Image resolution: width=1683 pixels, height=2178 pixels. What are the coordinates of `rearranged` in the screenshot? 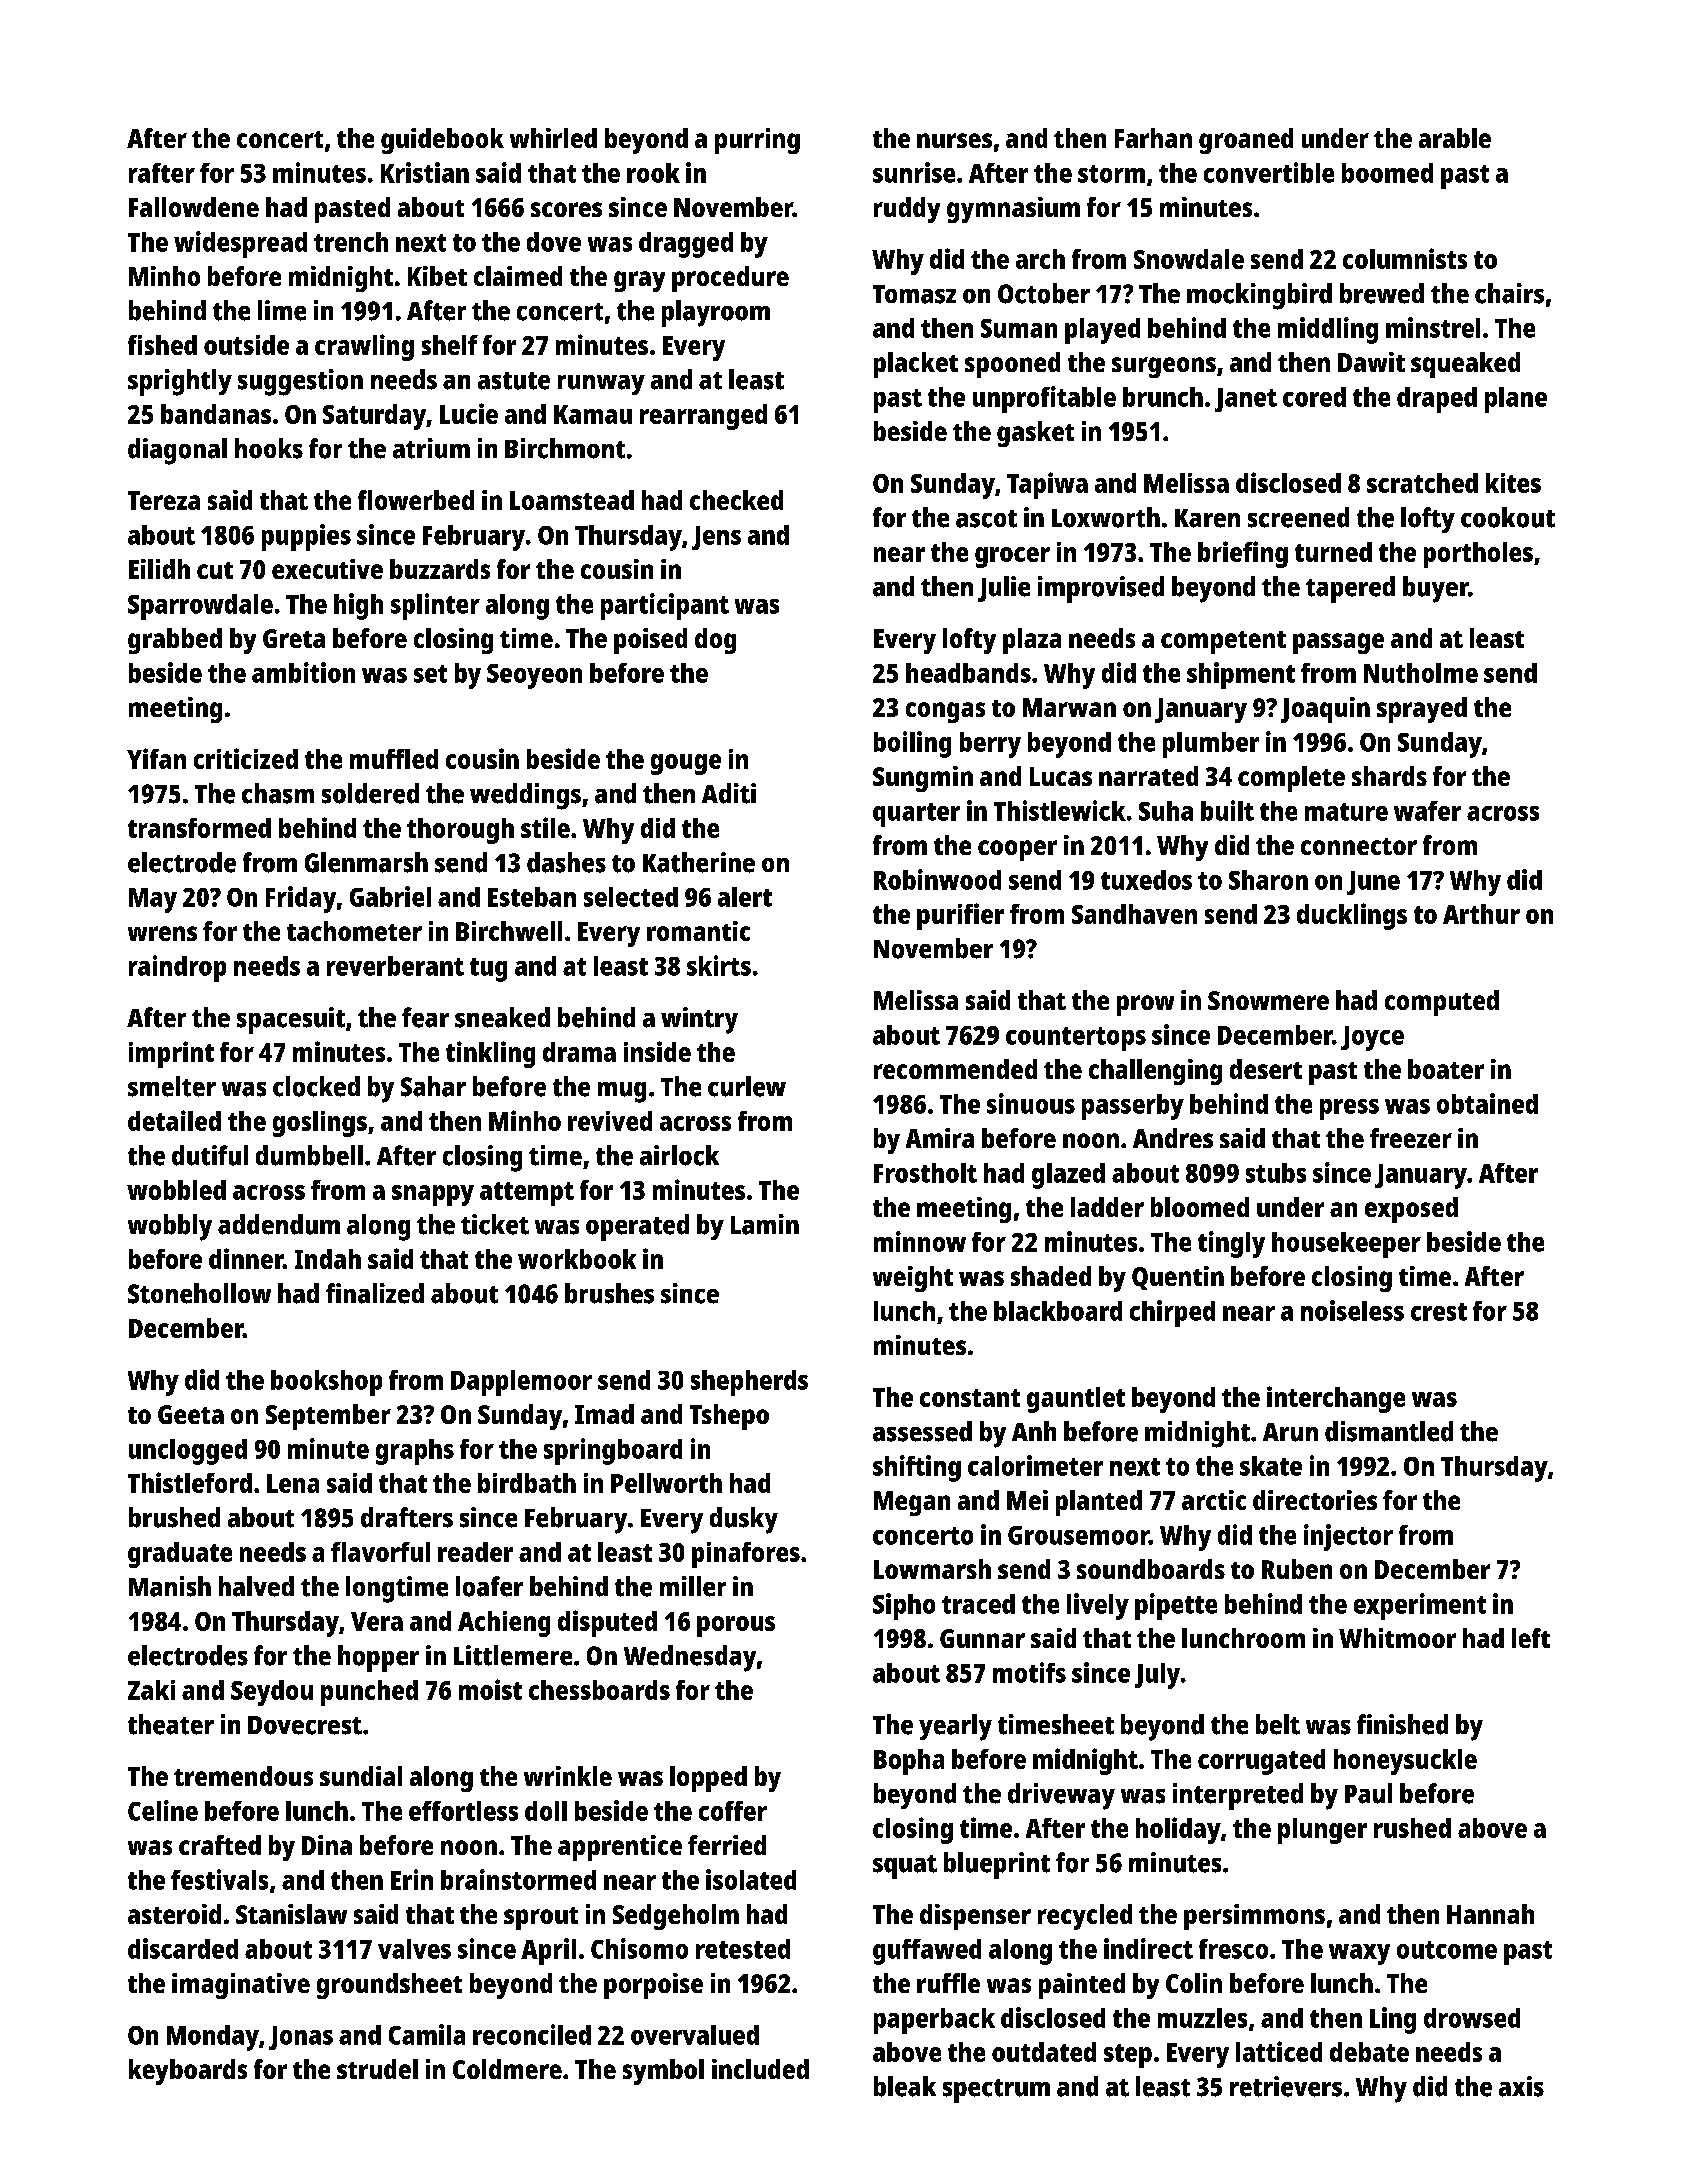 It's located at (703, 417).
